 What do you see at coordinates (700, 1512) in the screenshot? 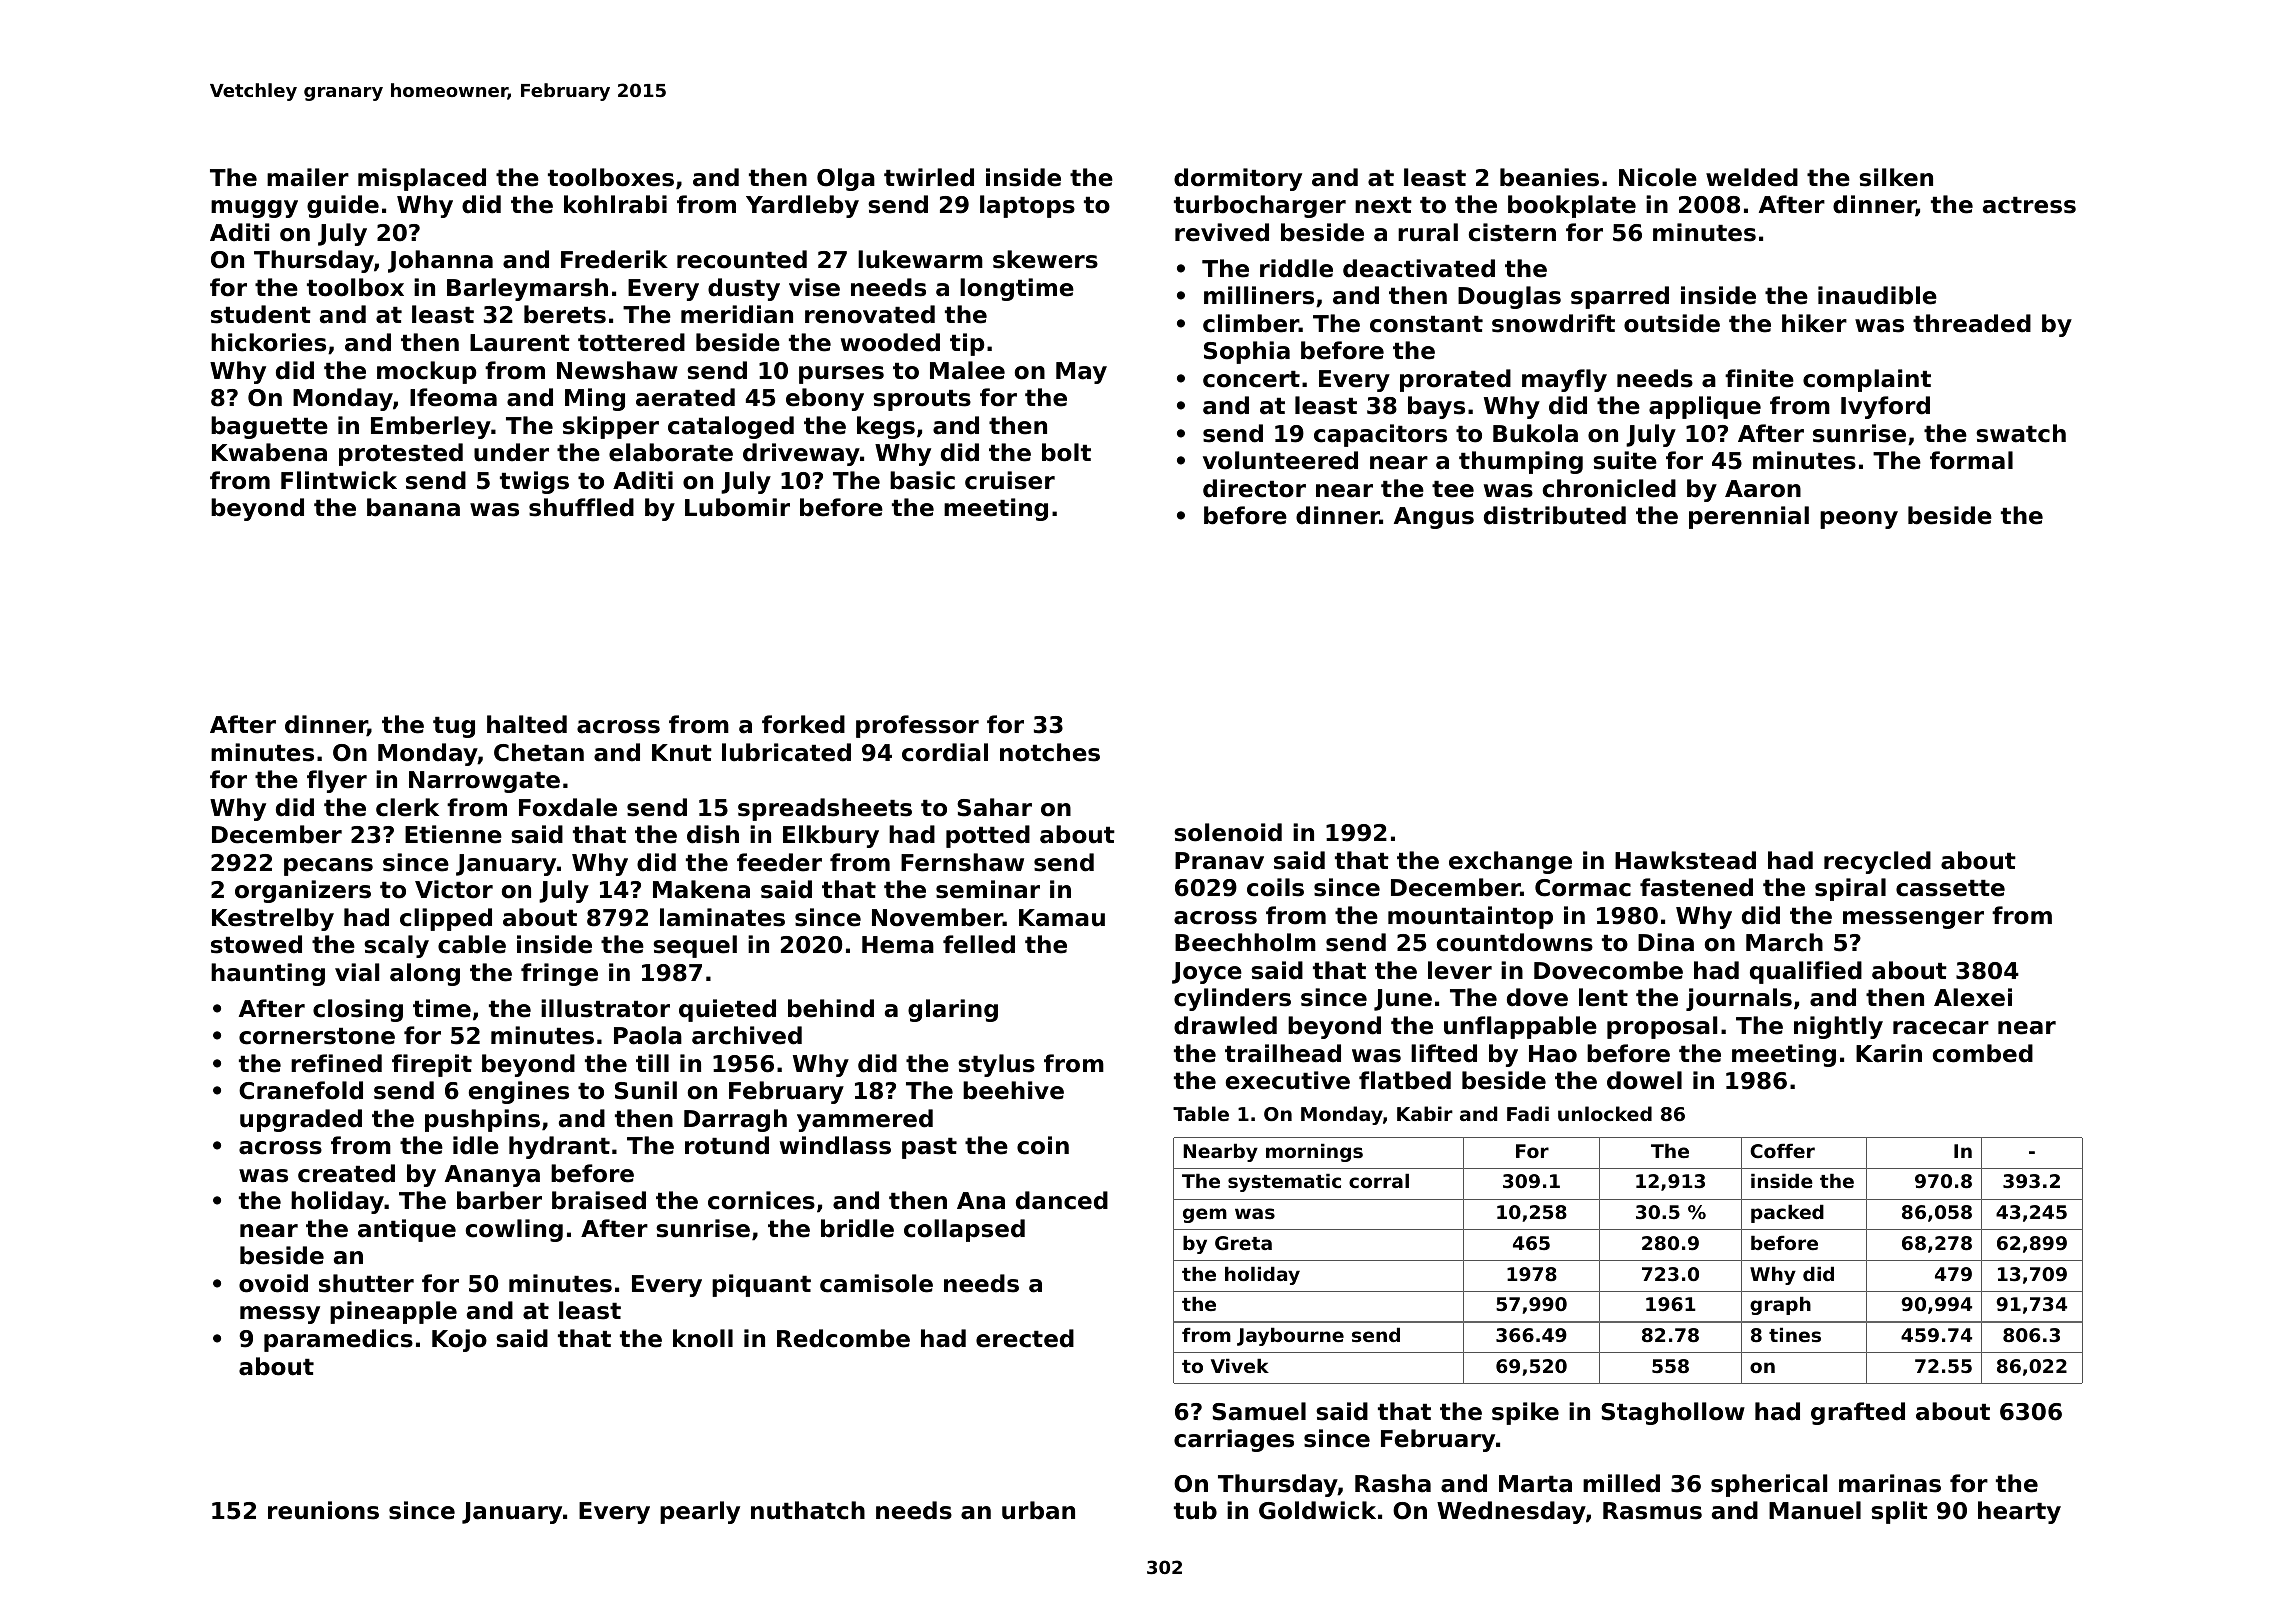
I see `pearly` at bounding box center [700, 1512].
